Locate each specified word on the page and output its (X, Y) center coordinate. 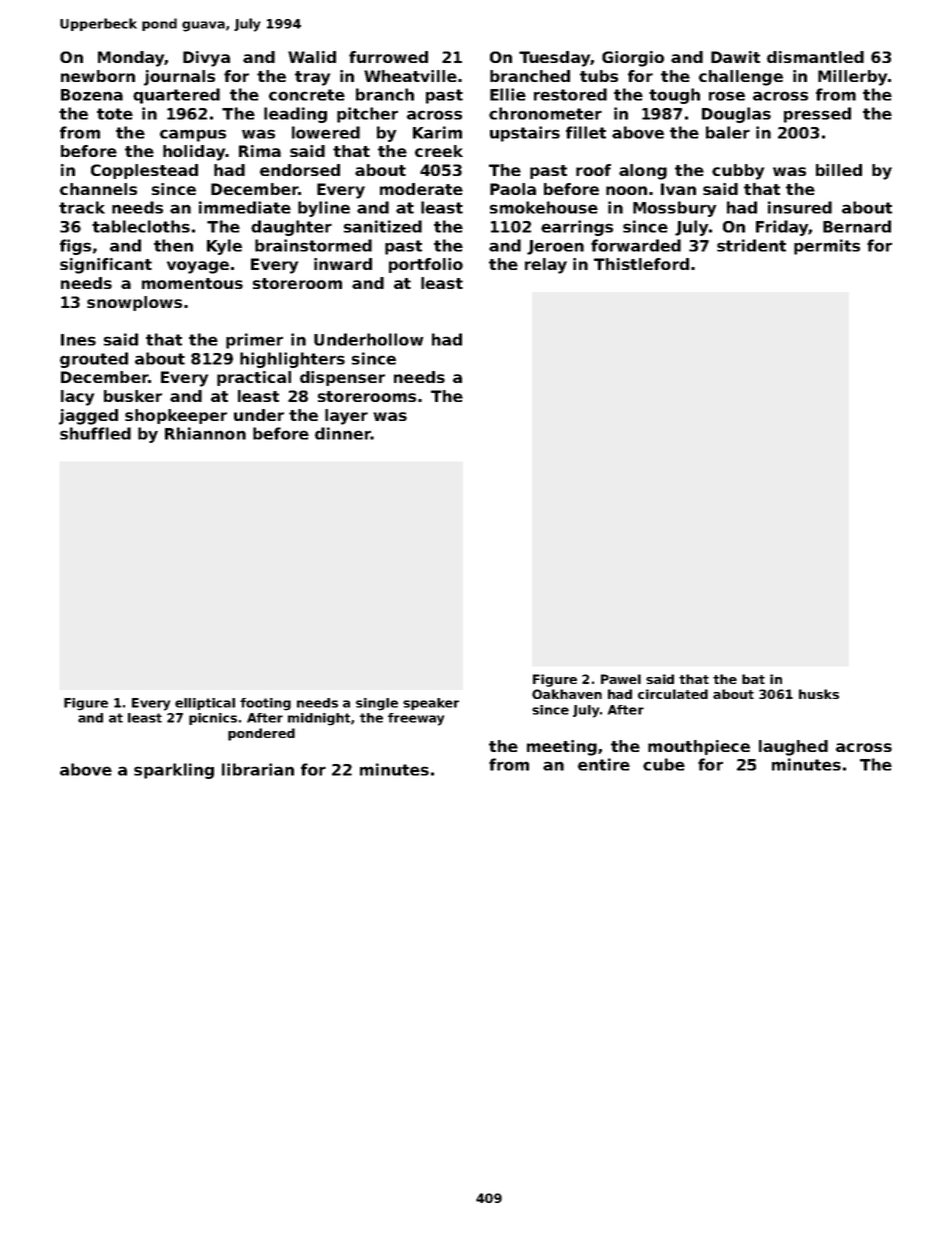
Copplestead (144, 171)
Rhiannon (205, 433)
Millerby (852, 78)
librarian (258, 769)
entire (604, 764)
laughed (793, 748)
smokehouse (544, 207)
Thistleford (641, 264)
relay (546, 266)
